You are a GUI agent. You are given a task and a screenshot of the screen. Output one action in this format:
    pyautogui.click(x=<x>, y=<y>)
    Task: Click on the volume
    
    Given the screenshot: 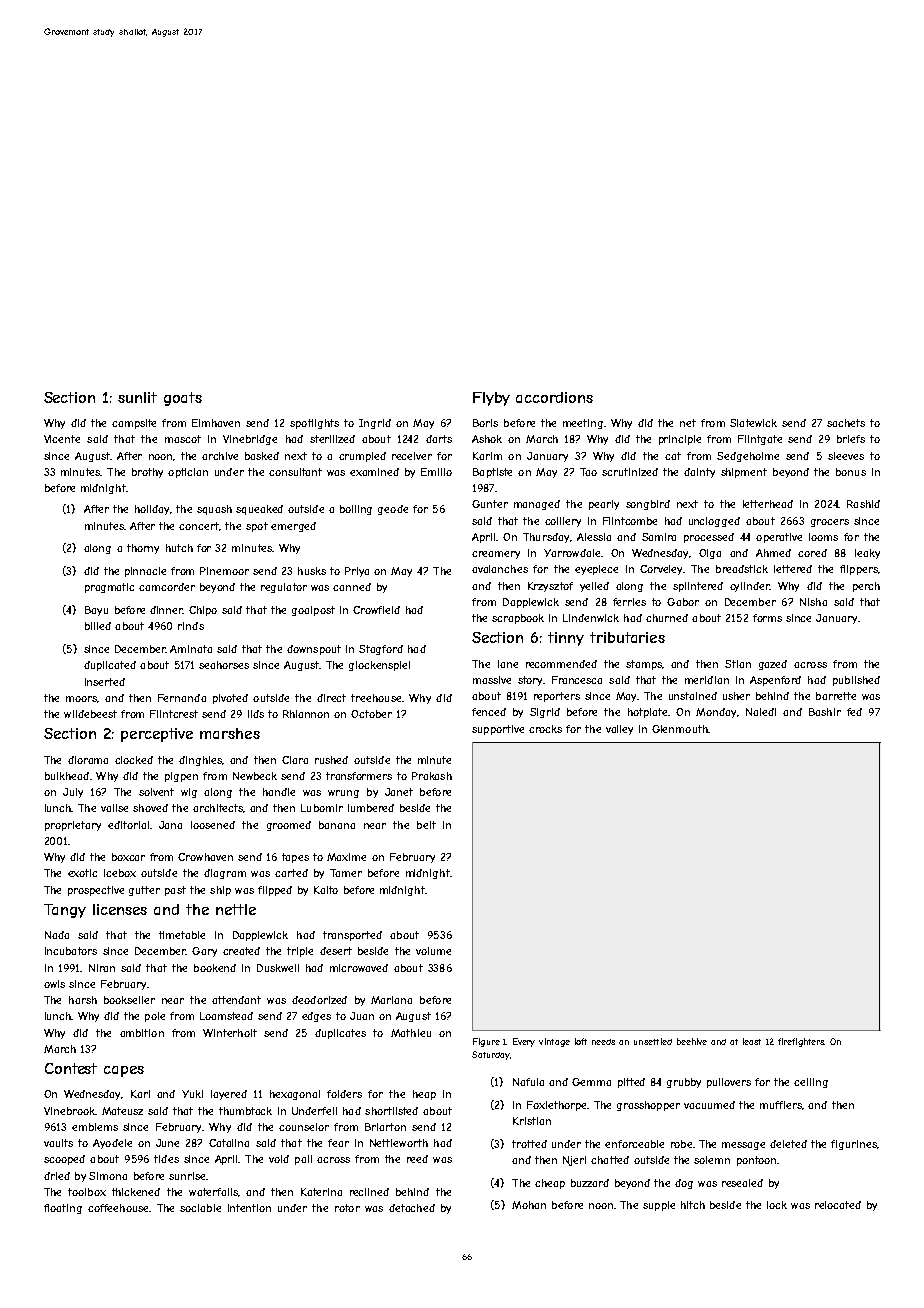 What is the action you would take?
    pyautogui.click(x=433, y=951)
